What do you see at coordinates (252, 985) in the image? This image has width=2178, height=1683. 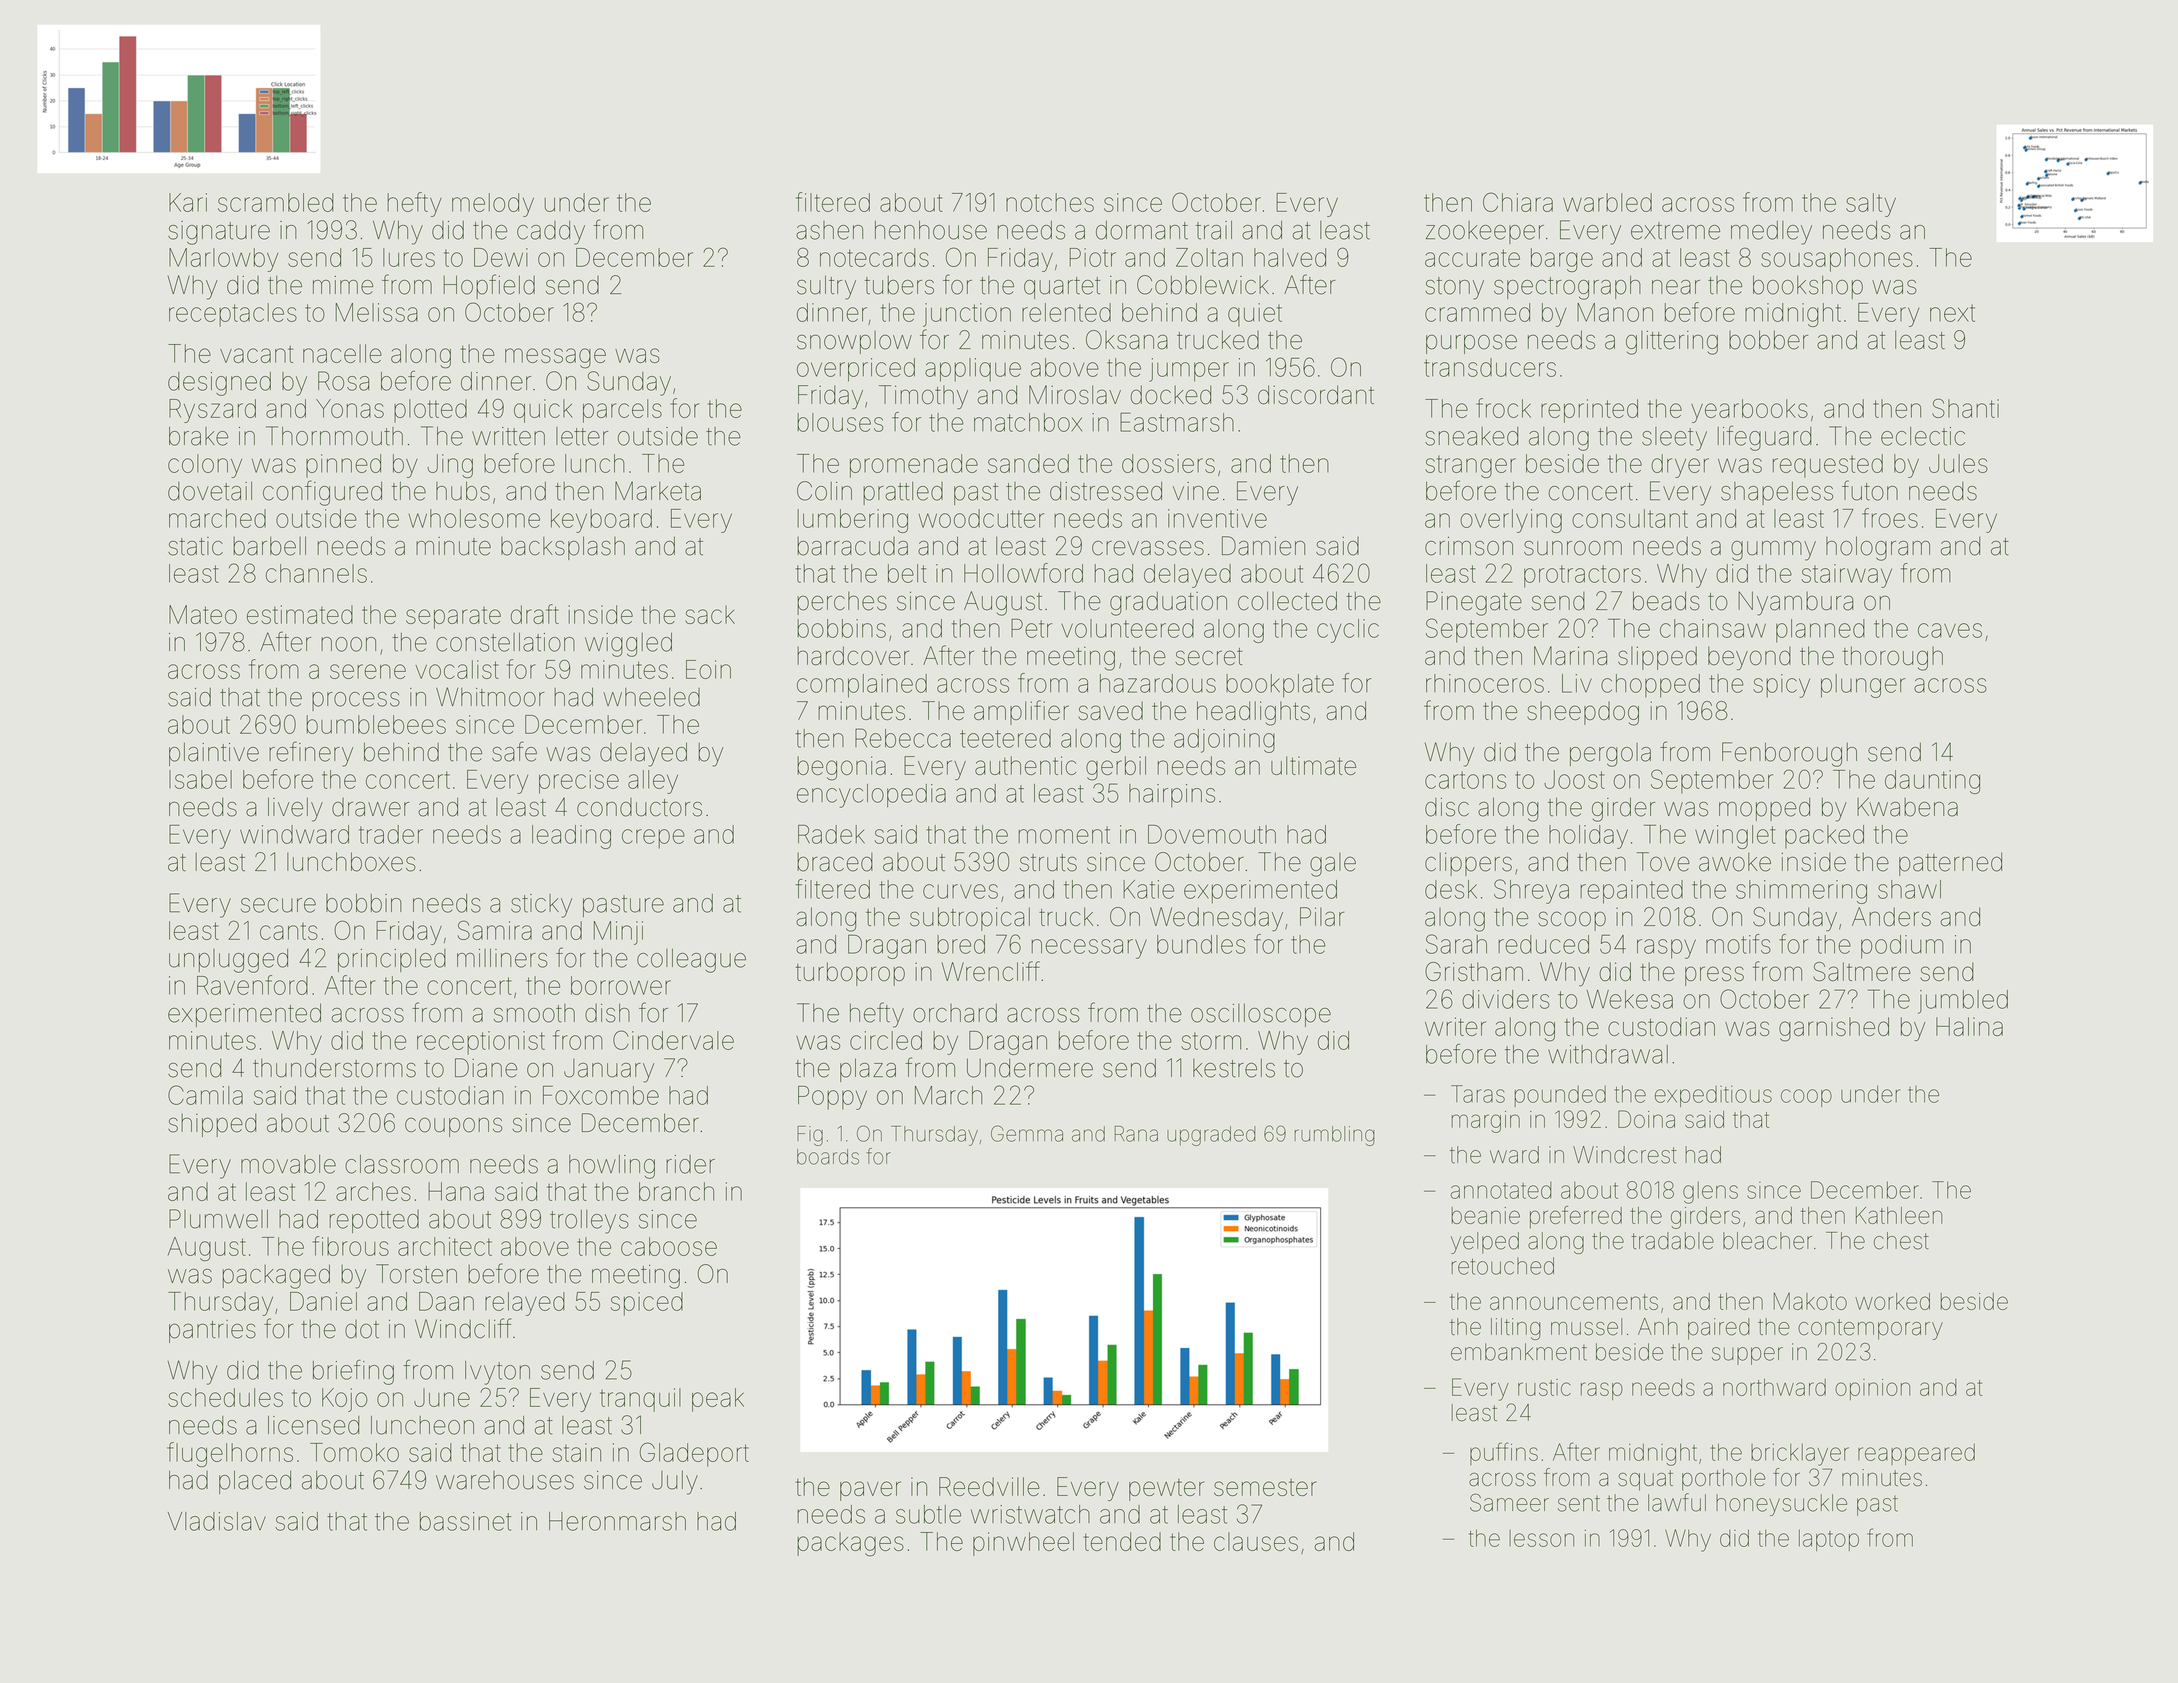 I see `Ravenford` at bounding box center [252, 985].
